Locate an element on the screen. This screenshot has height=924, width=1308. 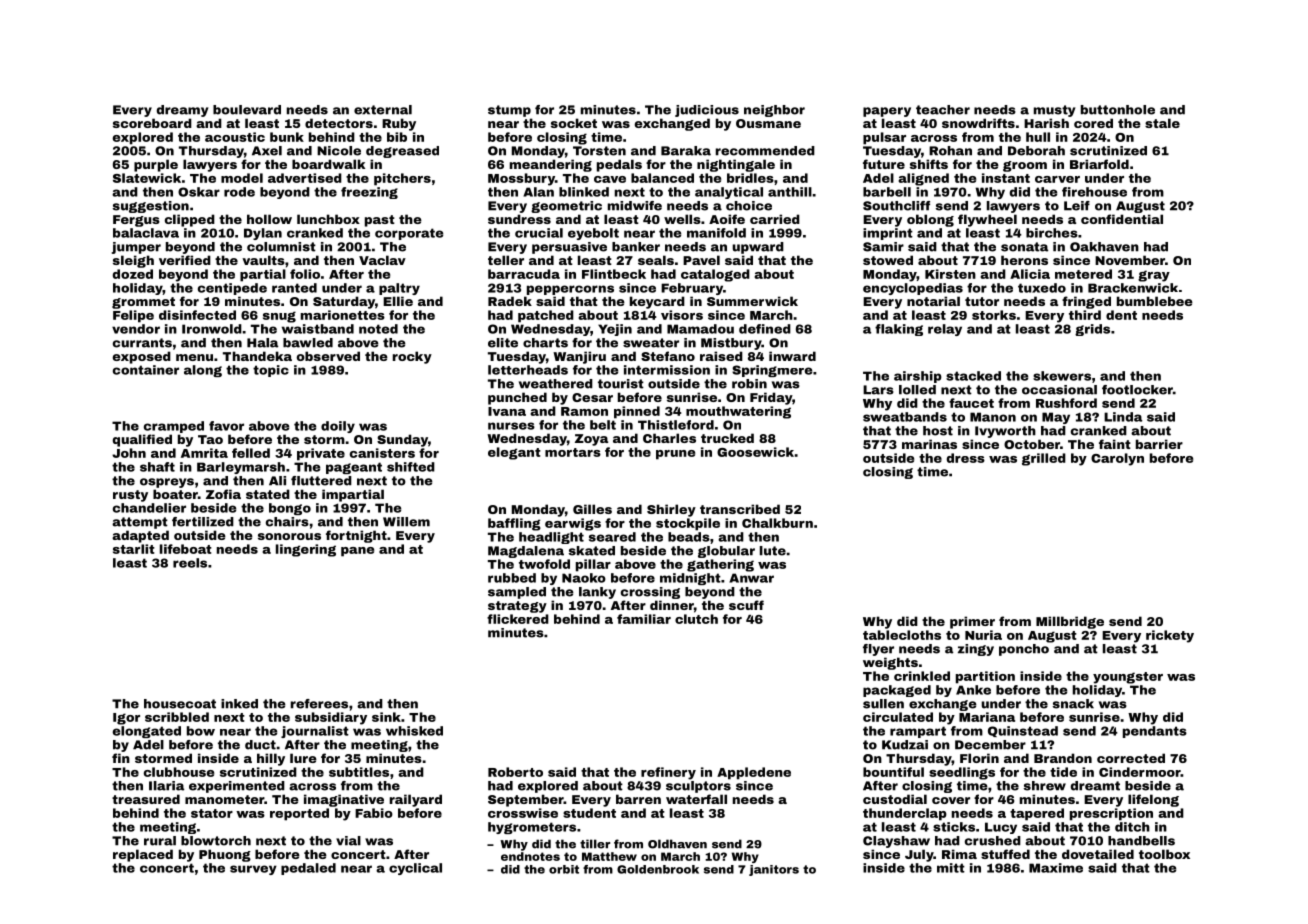
ranted is located at coordinates (294, 288).
